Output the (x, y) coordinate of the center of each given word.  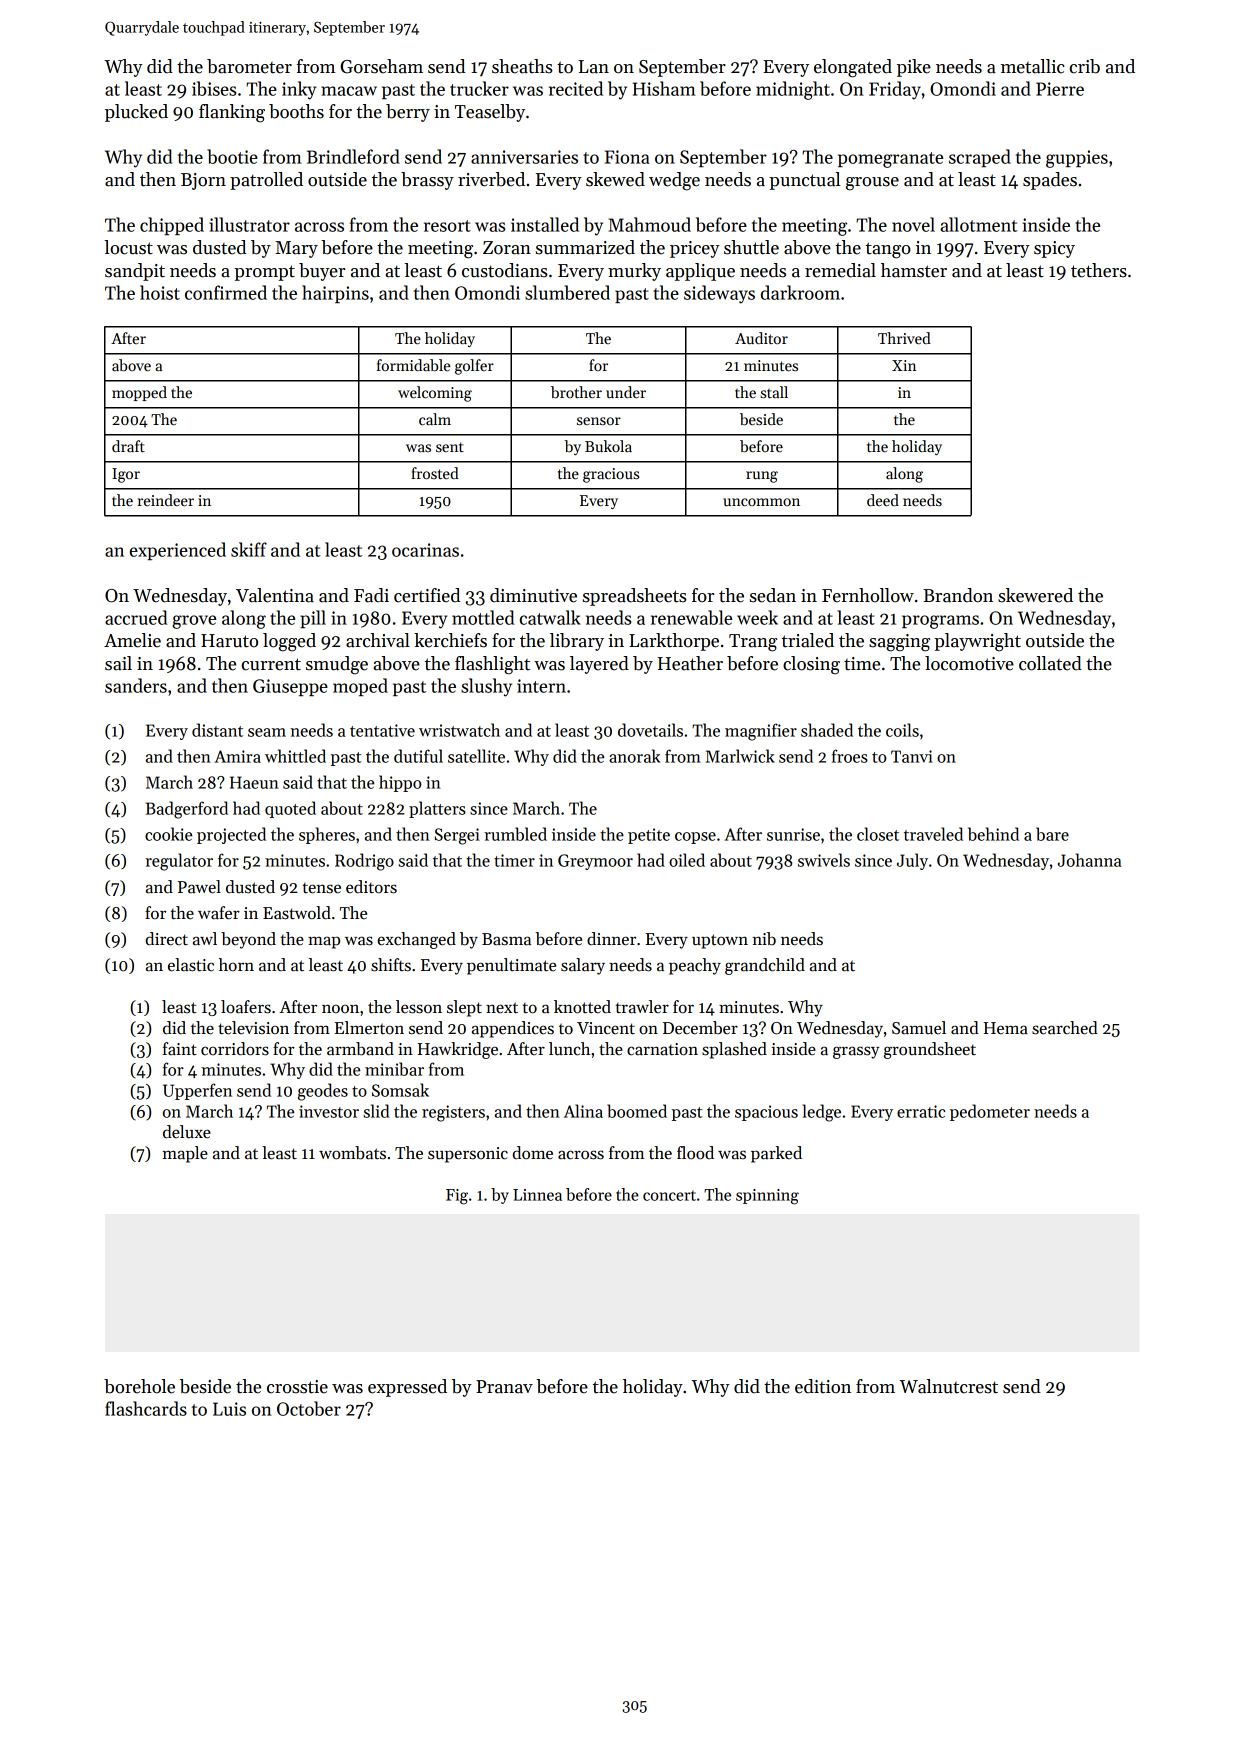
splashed (734, 1050)
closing (811, 665)
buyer (322, 272)
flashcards (146, 1408)
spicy (1054, 249)
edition (823, 1386)
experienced (178, 551)
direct (167, 939)
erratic (921, 1111)
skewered (1035, 595)
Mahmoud (650, 224)
